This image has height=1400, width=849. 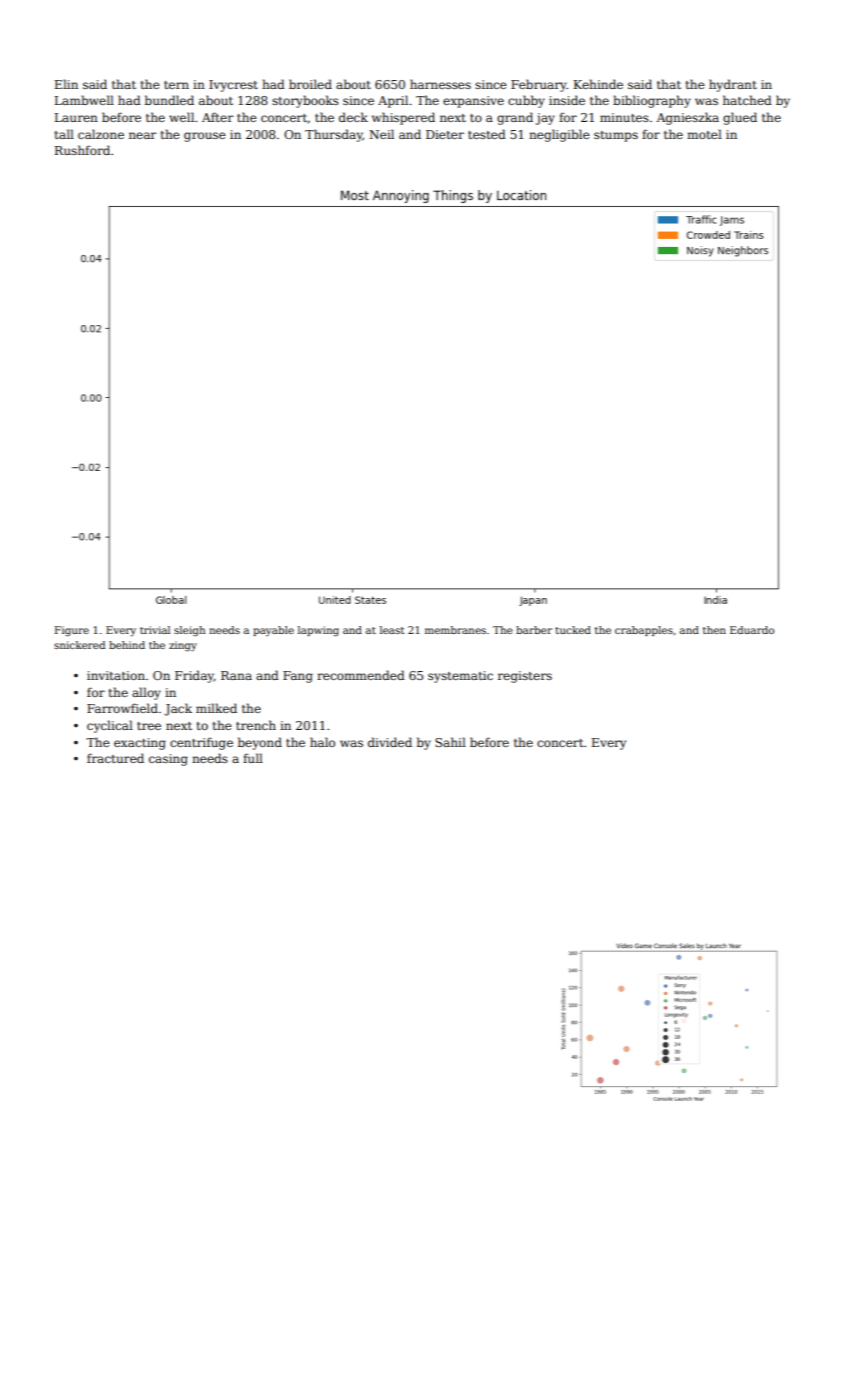 I want to click on least, so click(x=392, y=630).
